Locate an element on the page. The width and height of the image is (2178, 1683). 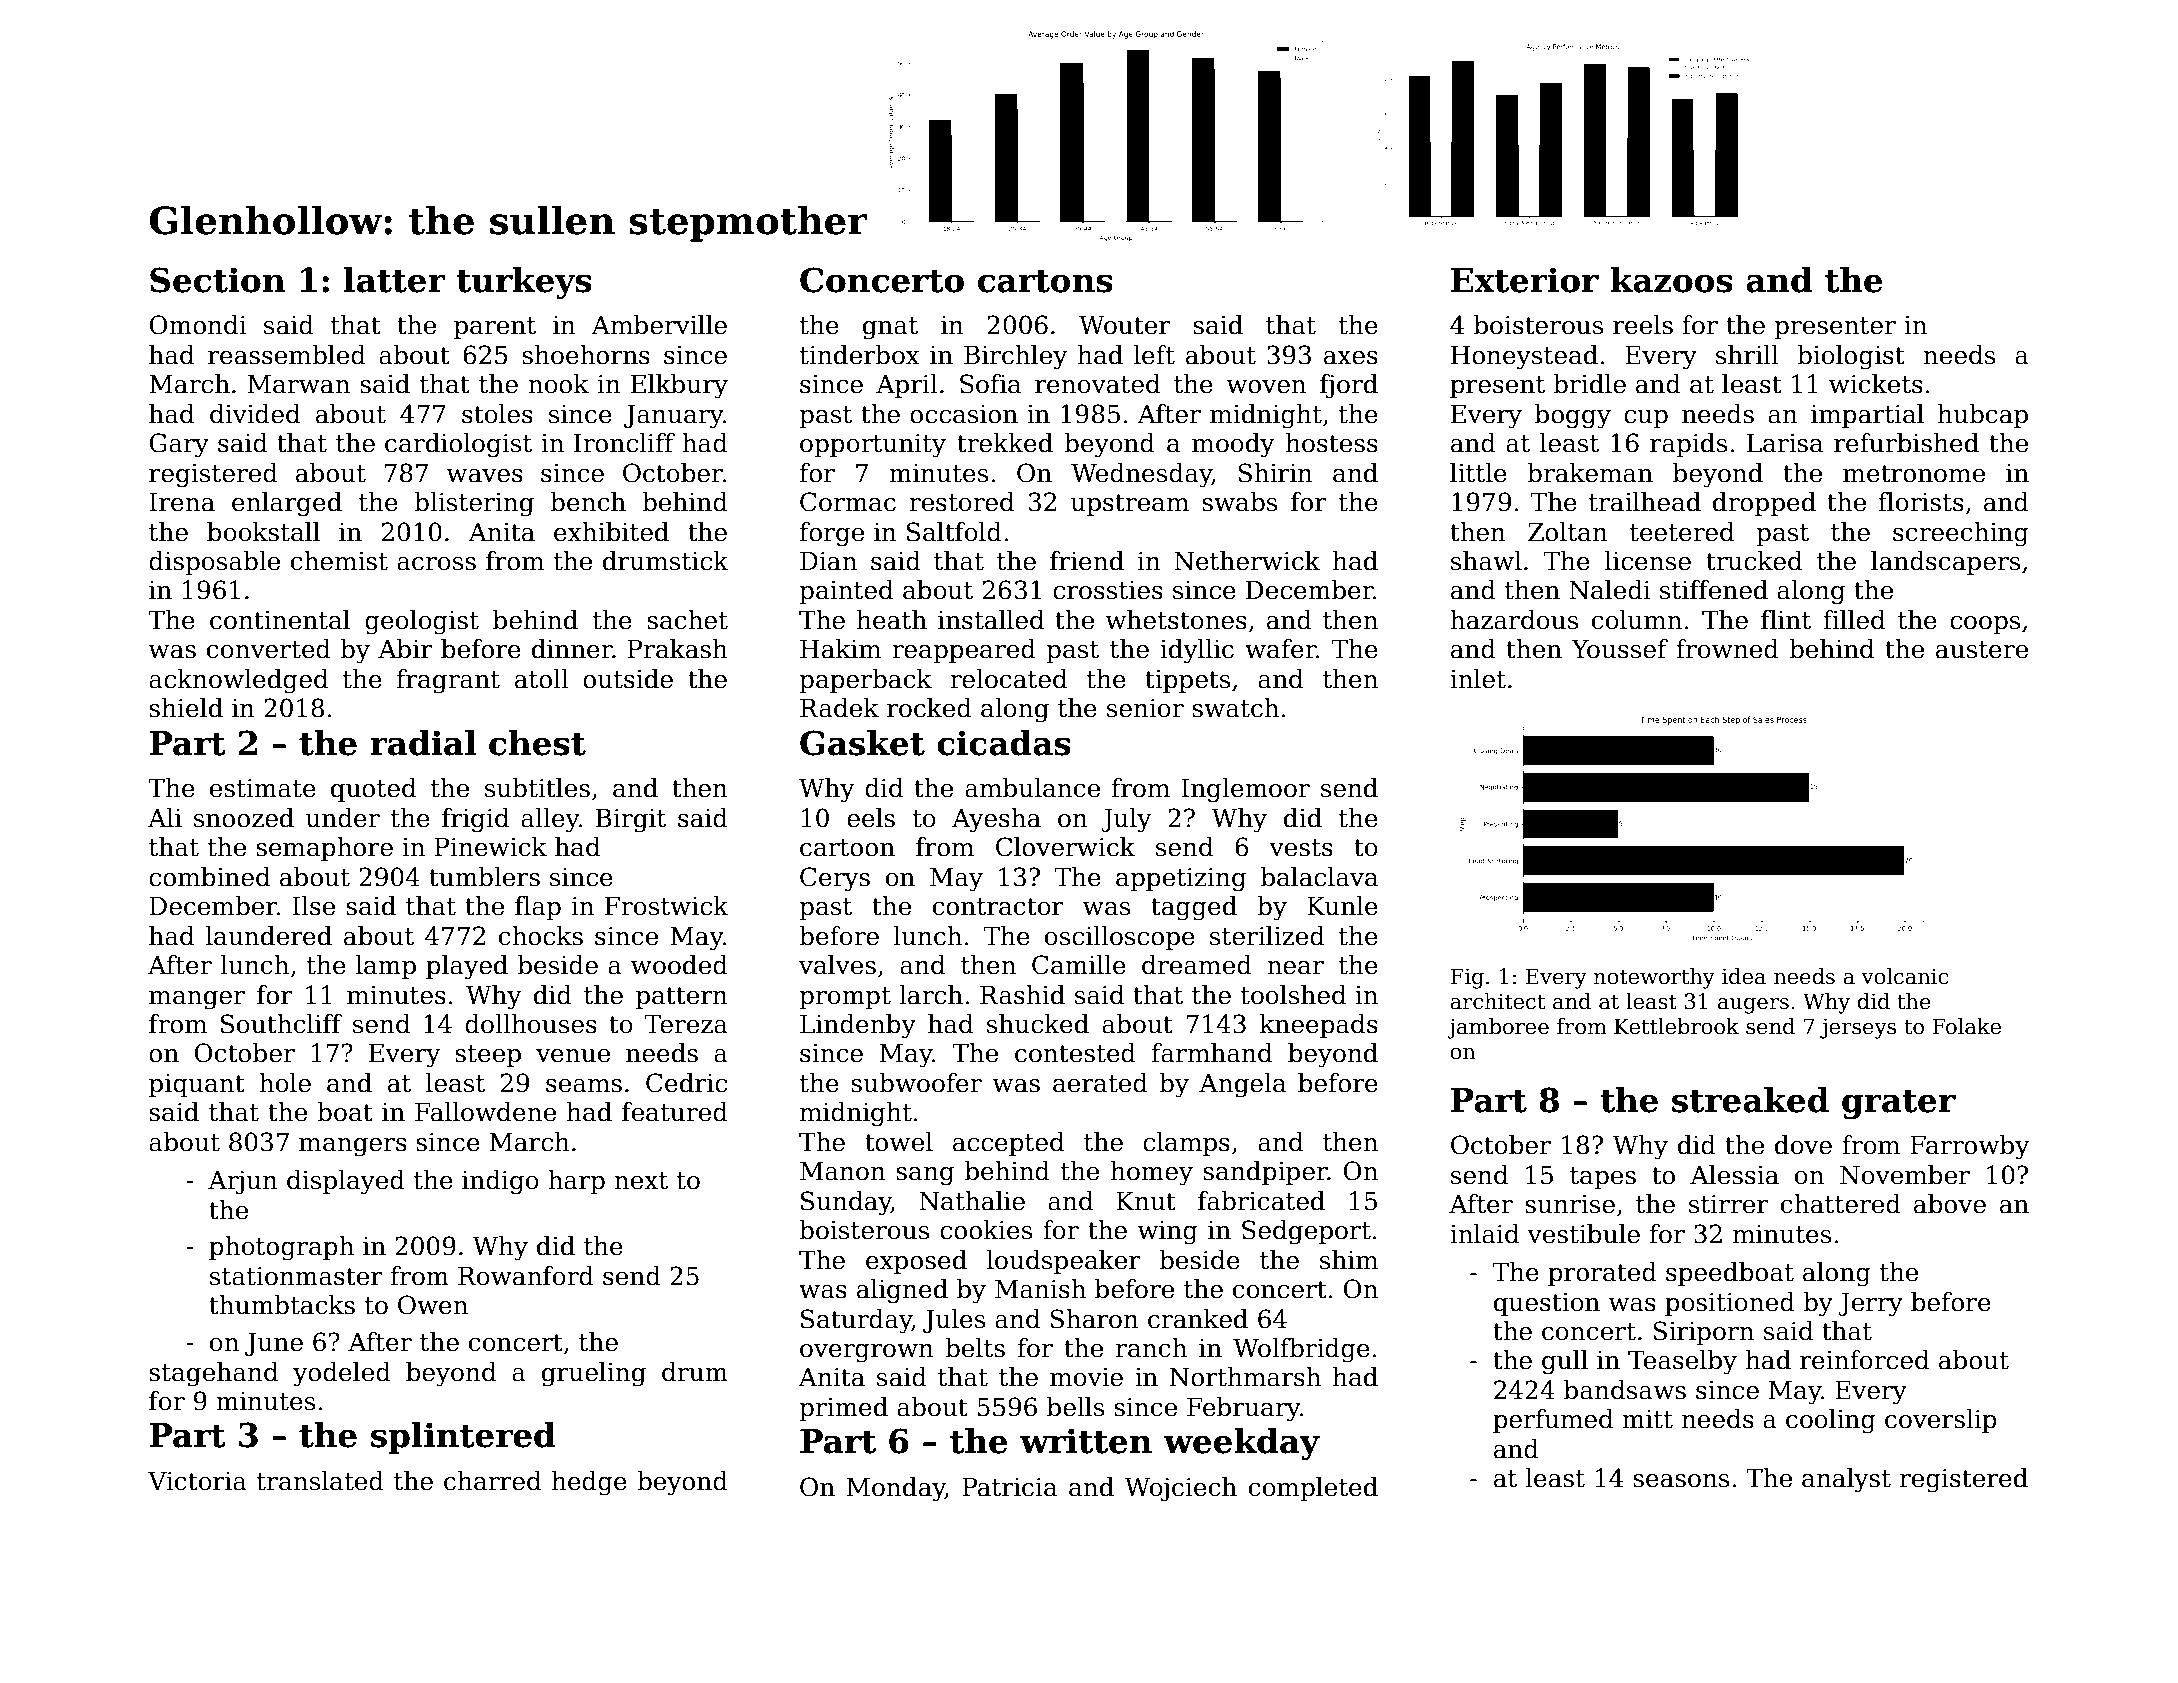
kazoos is located at coordinates (1671, 280).
